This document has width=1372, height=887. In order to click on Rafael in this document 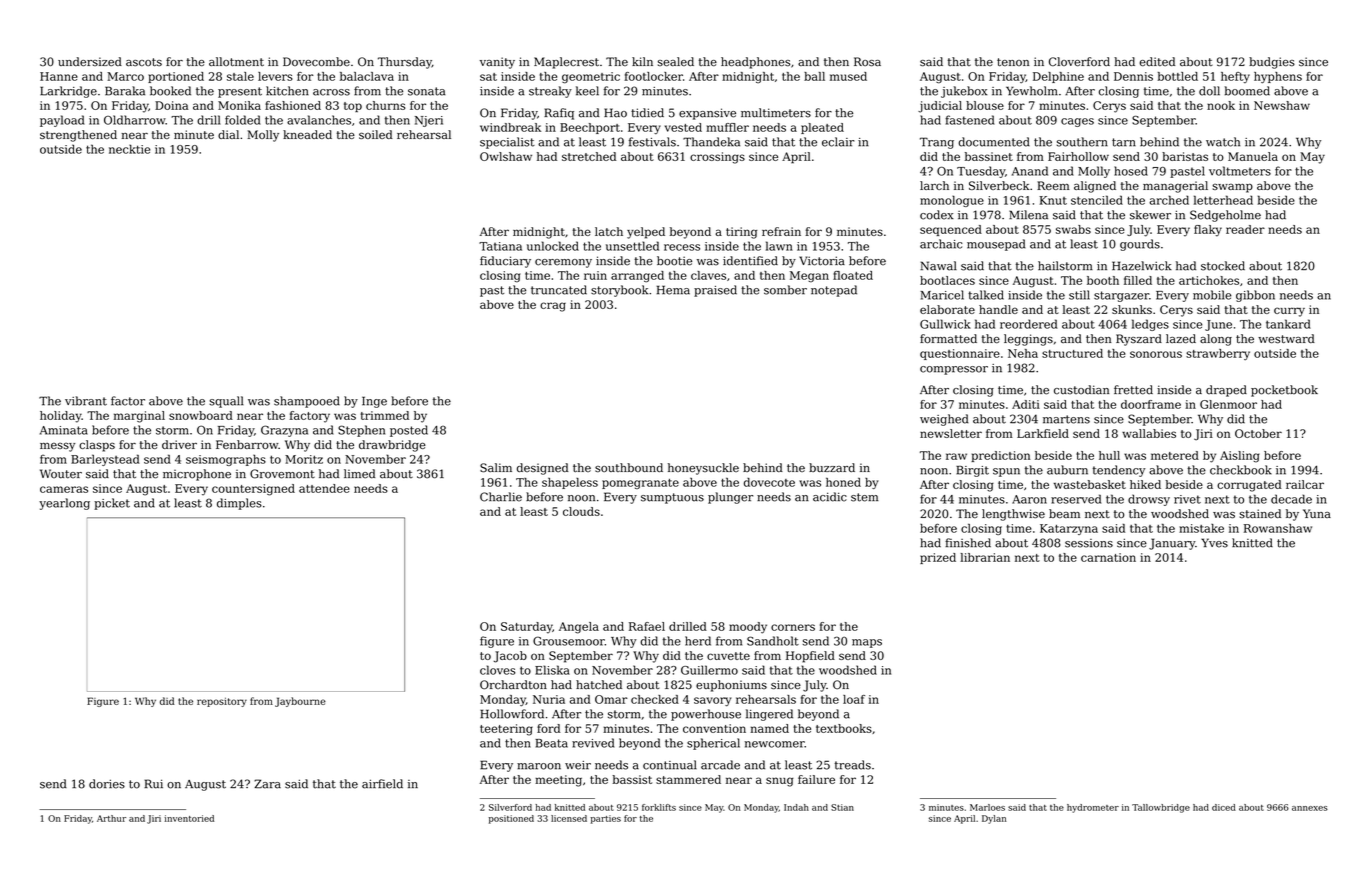, I will do `click(647, 626)`.
